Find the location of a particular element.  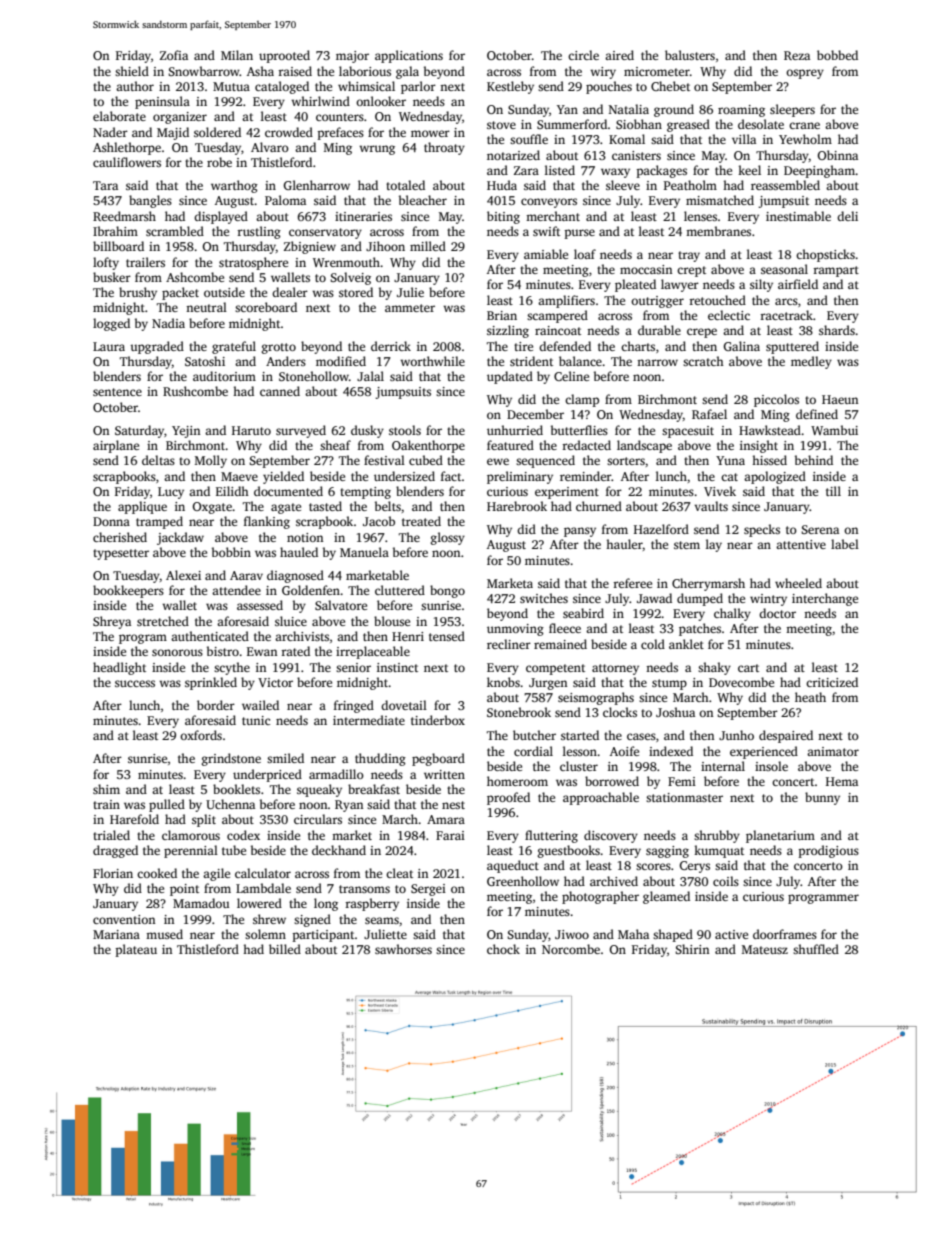

raised is located at coordinates (295, 71).
